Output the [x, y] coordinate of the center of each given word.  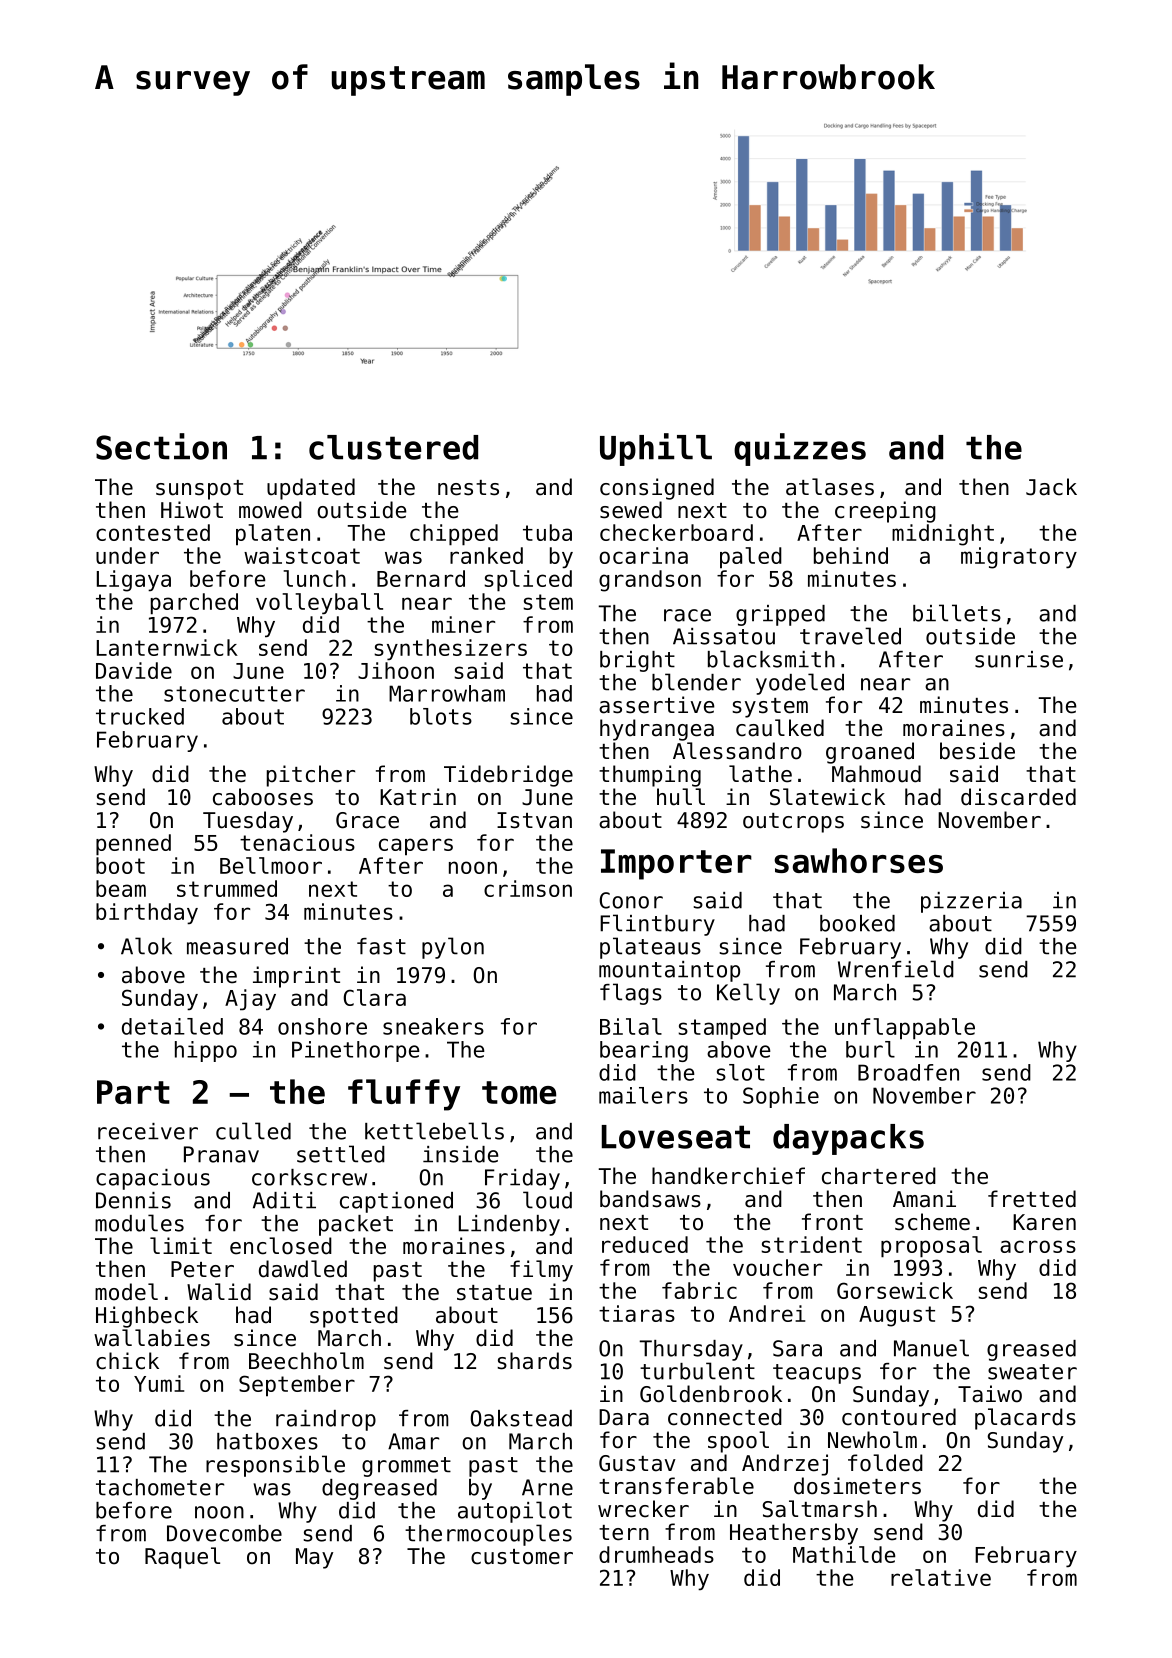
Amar [413, 1441]
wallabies [152, 1338]
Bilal [631, 1026]
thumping [650, 776]
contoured [899, 1417]
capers [416, 846]
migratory [1019, 558]
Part [133, 1092]
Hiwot [192, 510]
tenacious [297, 842]
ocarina [643, 555]
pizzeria [971, 902]
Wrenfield [896, 969]
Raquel [182, 1558]
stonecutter [234, 694]
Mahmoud [876, 774]
